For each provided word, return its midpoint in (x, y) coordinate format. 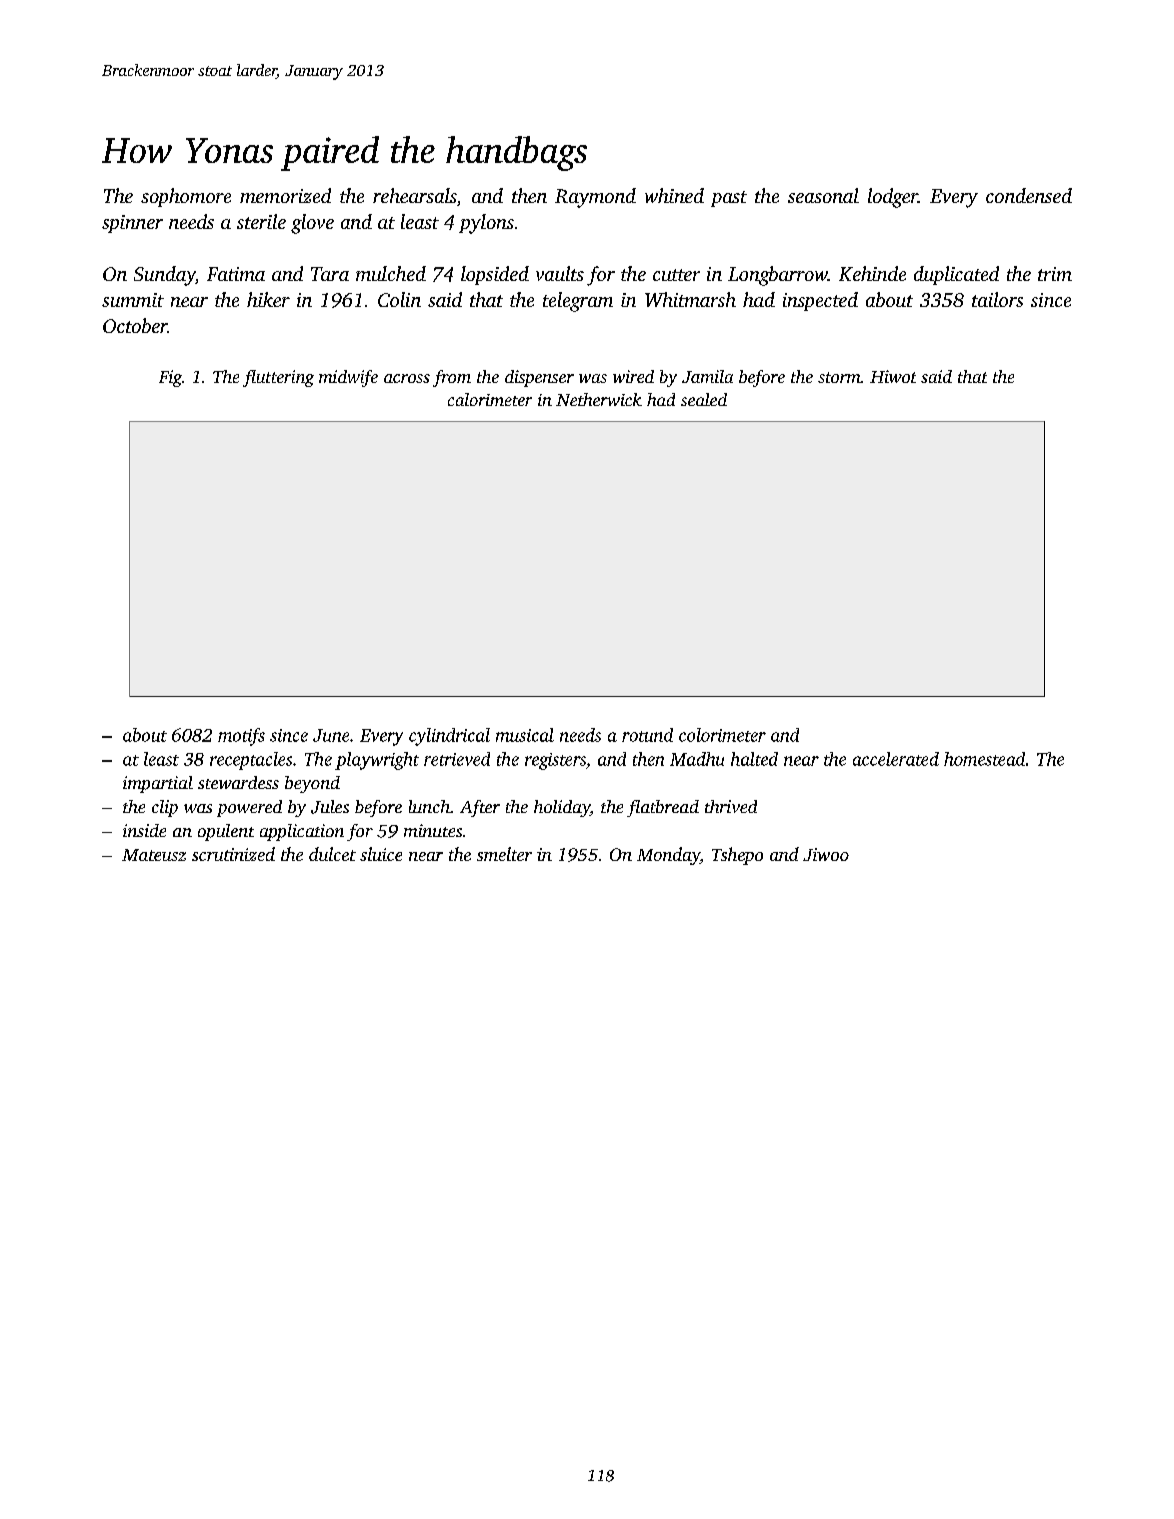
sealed (704, 399)
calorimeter (490, 399)
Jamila (707, 376)
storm (839, 377)
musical (525, 735)
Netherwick (599, 399)
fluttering (278, 378)
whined (674, 195)
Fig (170, 378)
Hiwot (893, 376)
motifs (241, 737)
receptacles (251, 761)
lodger (893, 198)
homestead (984, 759)
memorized (285, 195)
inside (144, 830)
